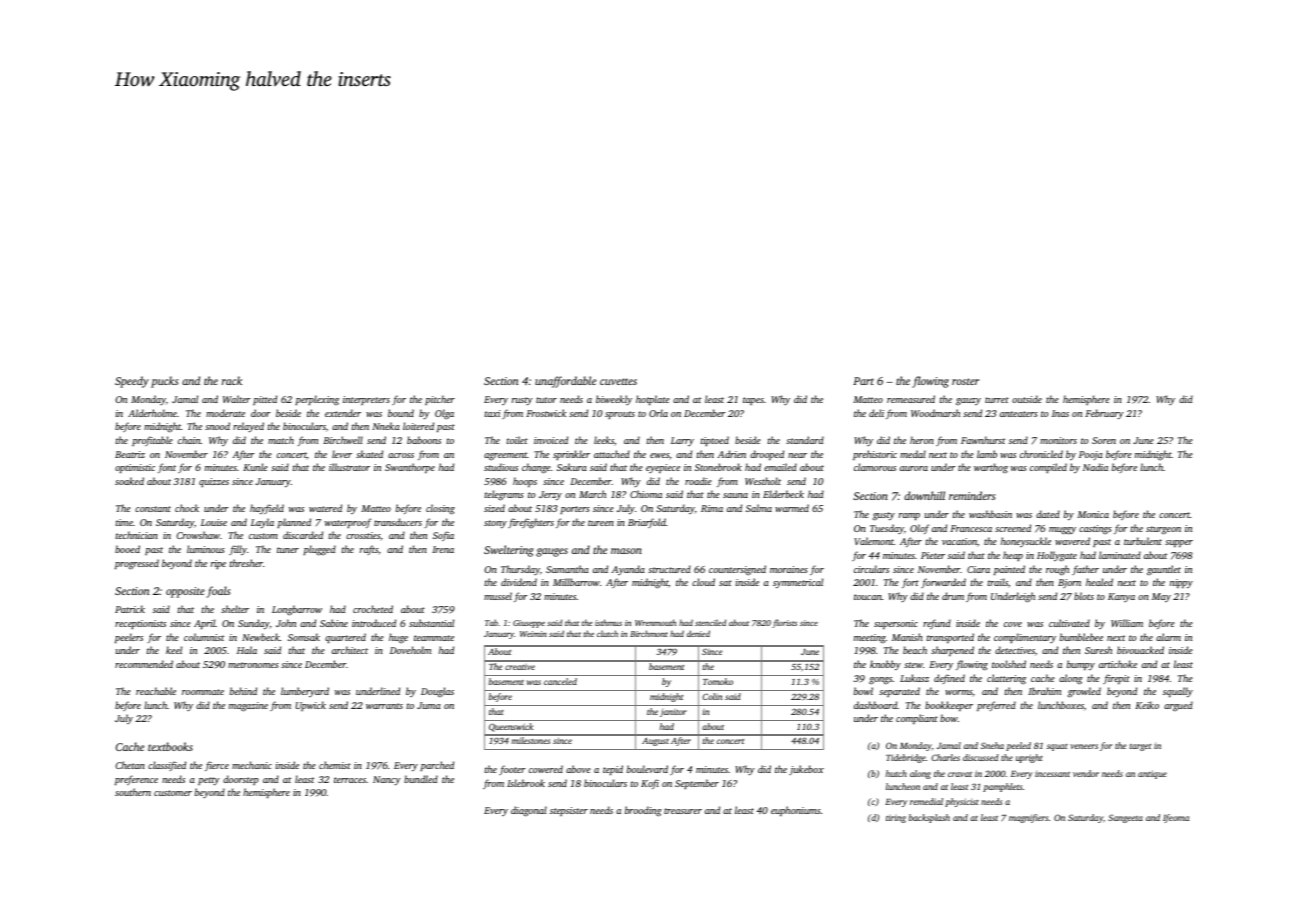 The image size is (1308, 924). I want to click on peelers, so click(129, 638).
